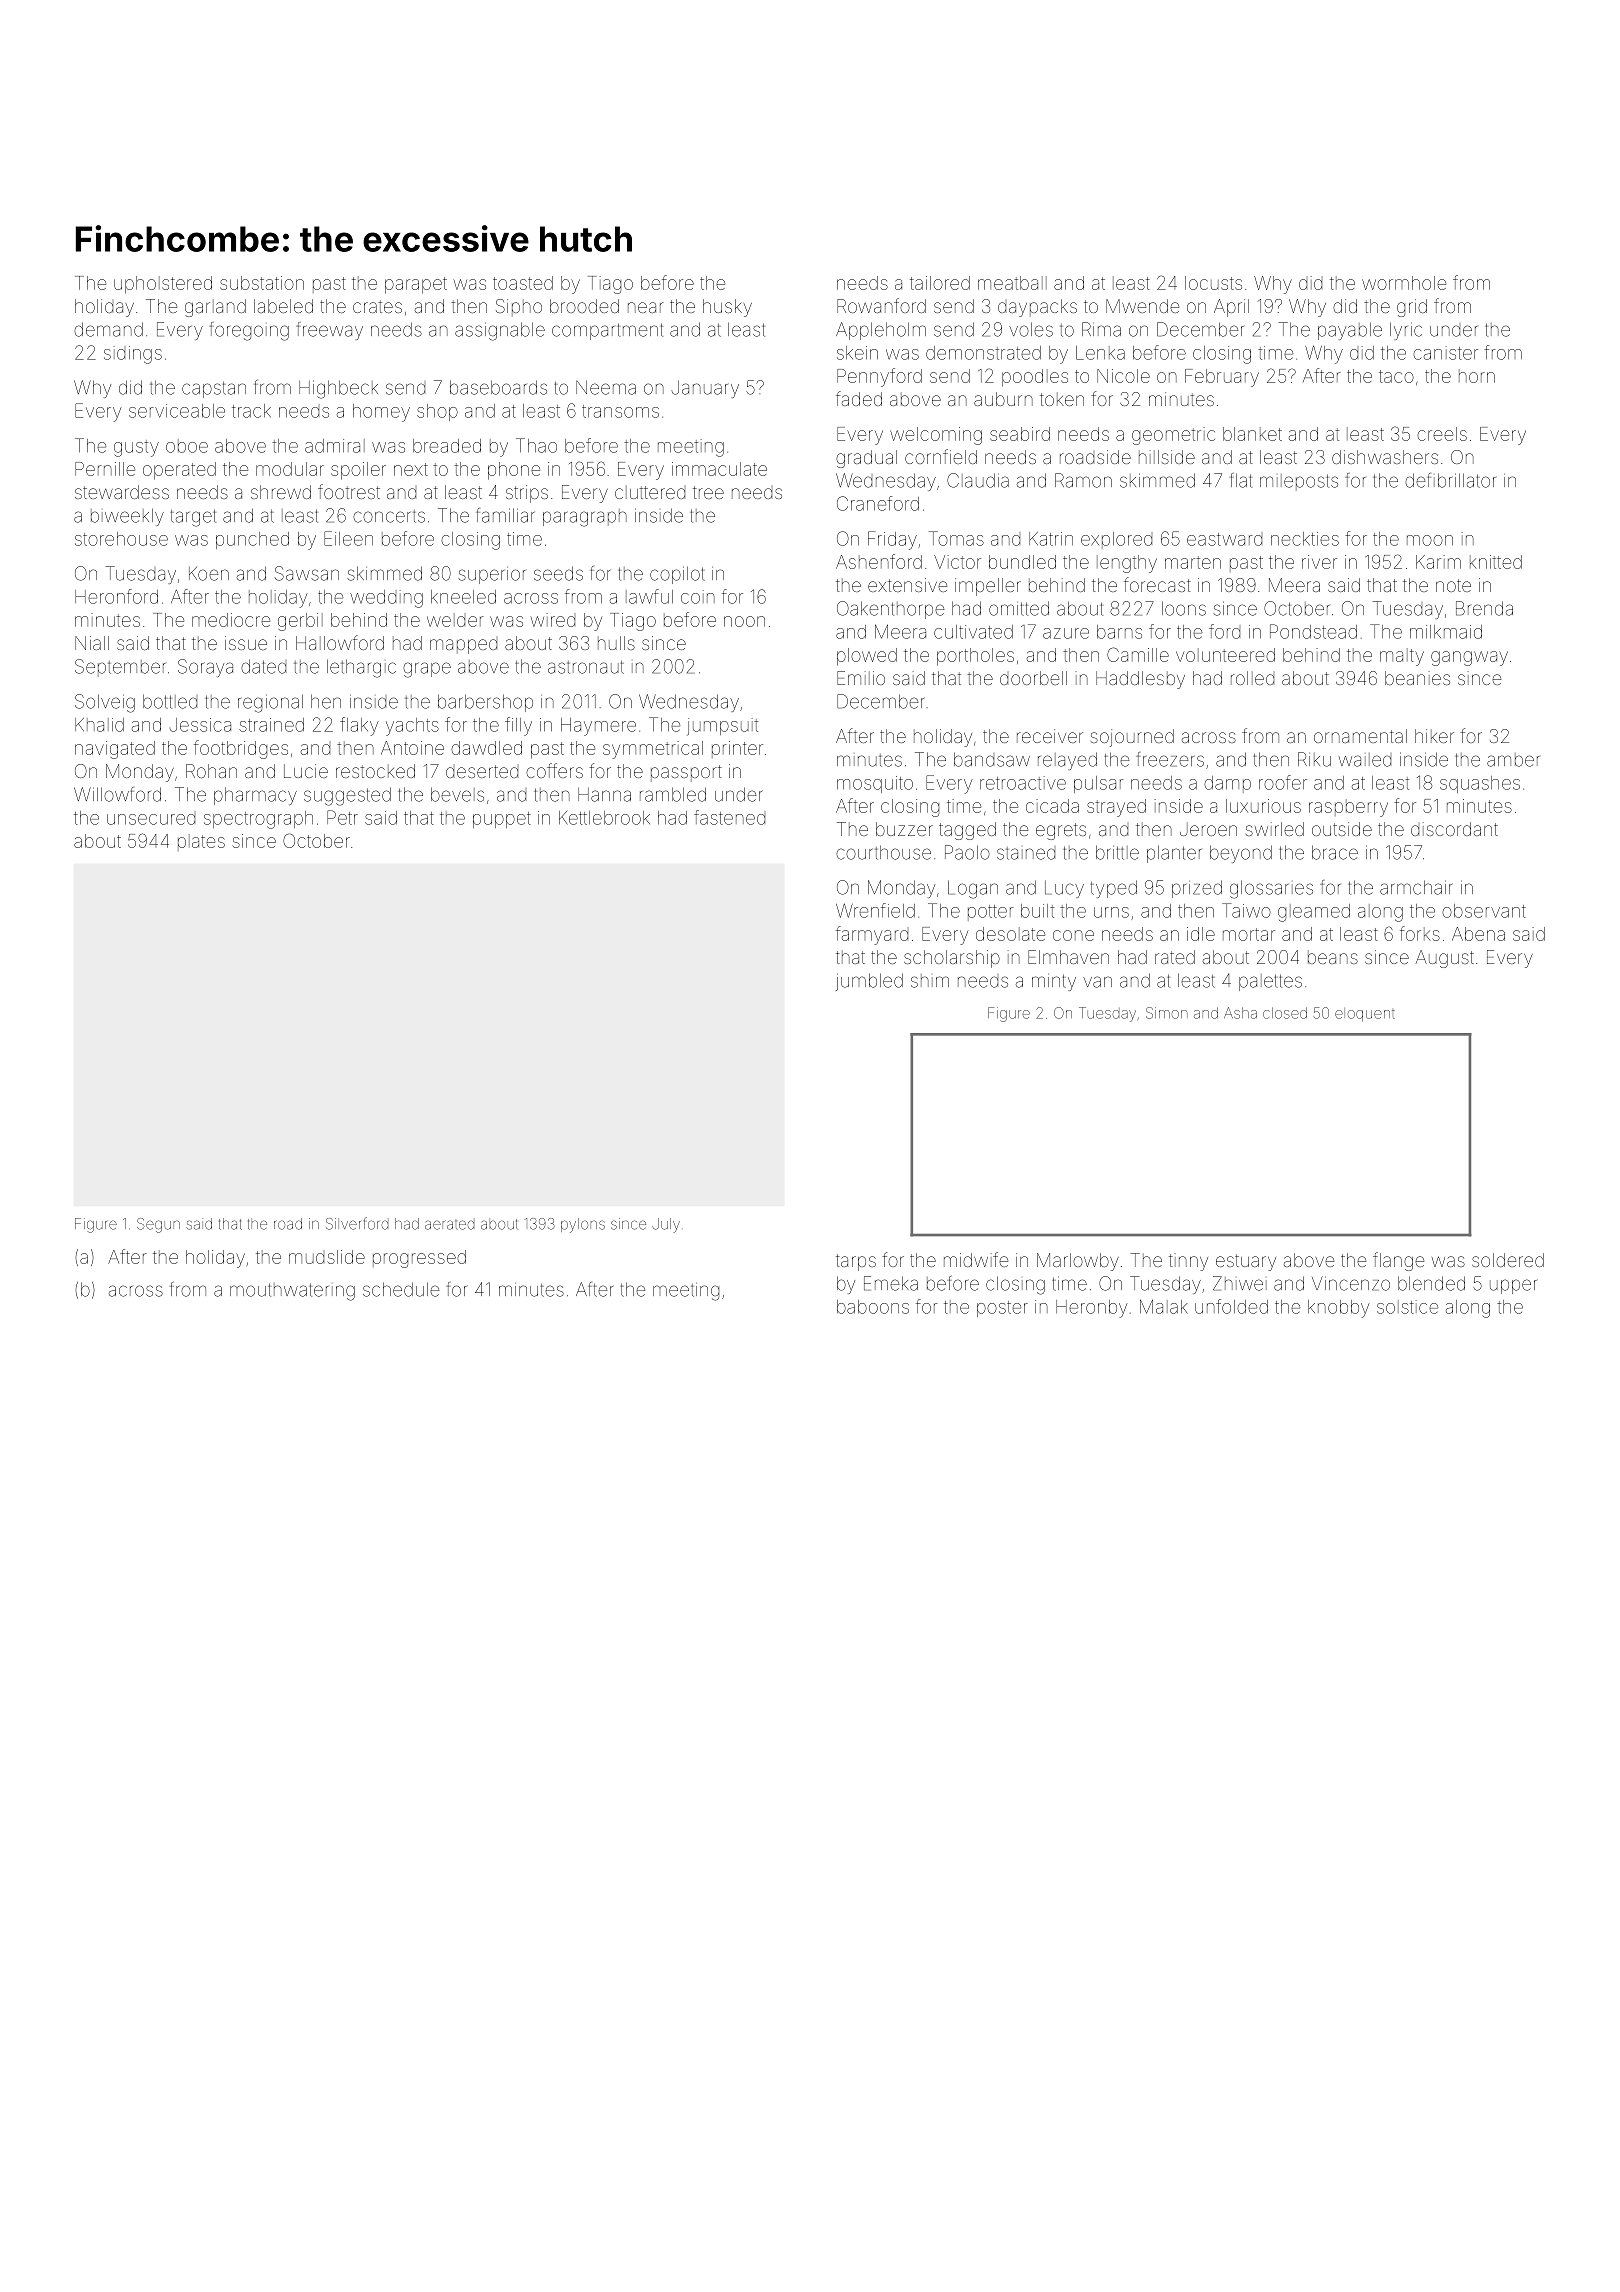 The width and height of the screenshot is (1620, 2292). What do you see at coordinates (1416, 887) in the screenshot?
I see `armchair` at bounding box center [1416, 887].
